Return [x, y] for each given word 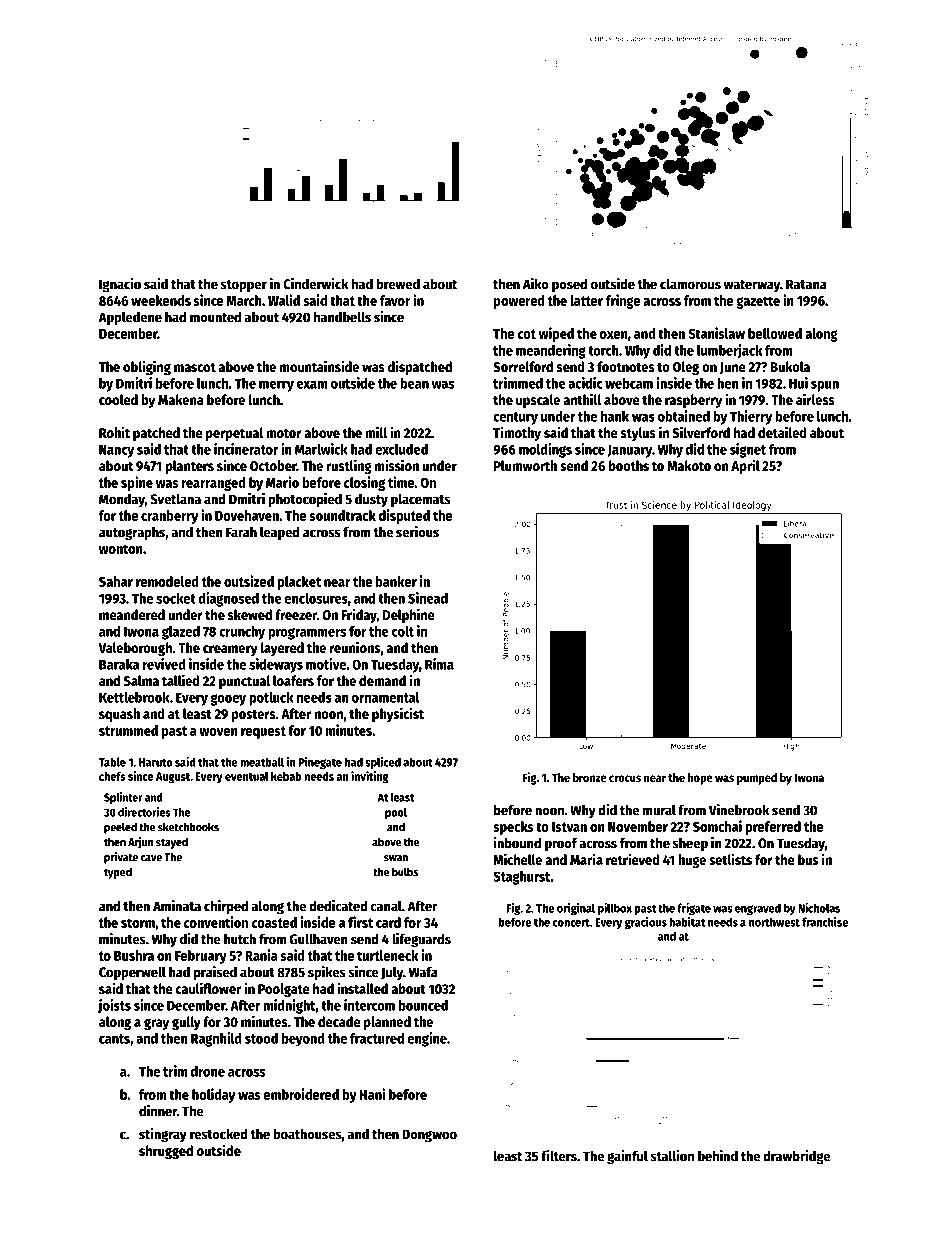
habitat [687, 922]
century [515, 418]
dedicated [338, 906]
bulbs [405, 872]
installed [362, 988]
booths [629, 465]
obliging [147, 367]
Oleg [686, 368]
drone [208, 1071]
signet [748, 450]
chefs [112, 776]
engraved [758, 909]
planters [190, 467]
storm [138, 923]
